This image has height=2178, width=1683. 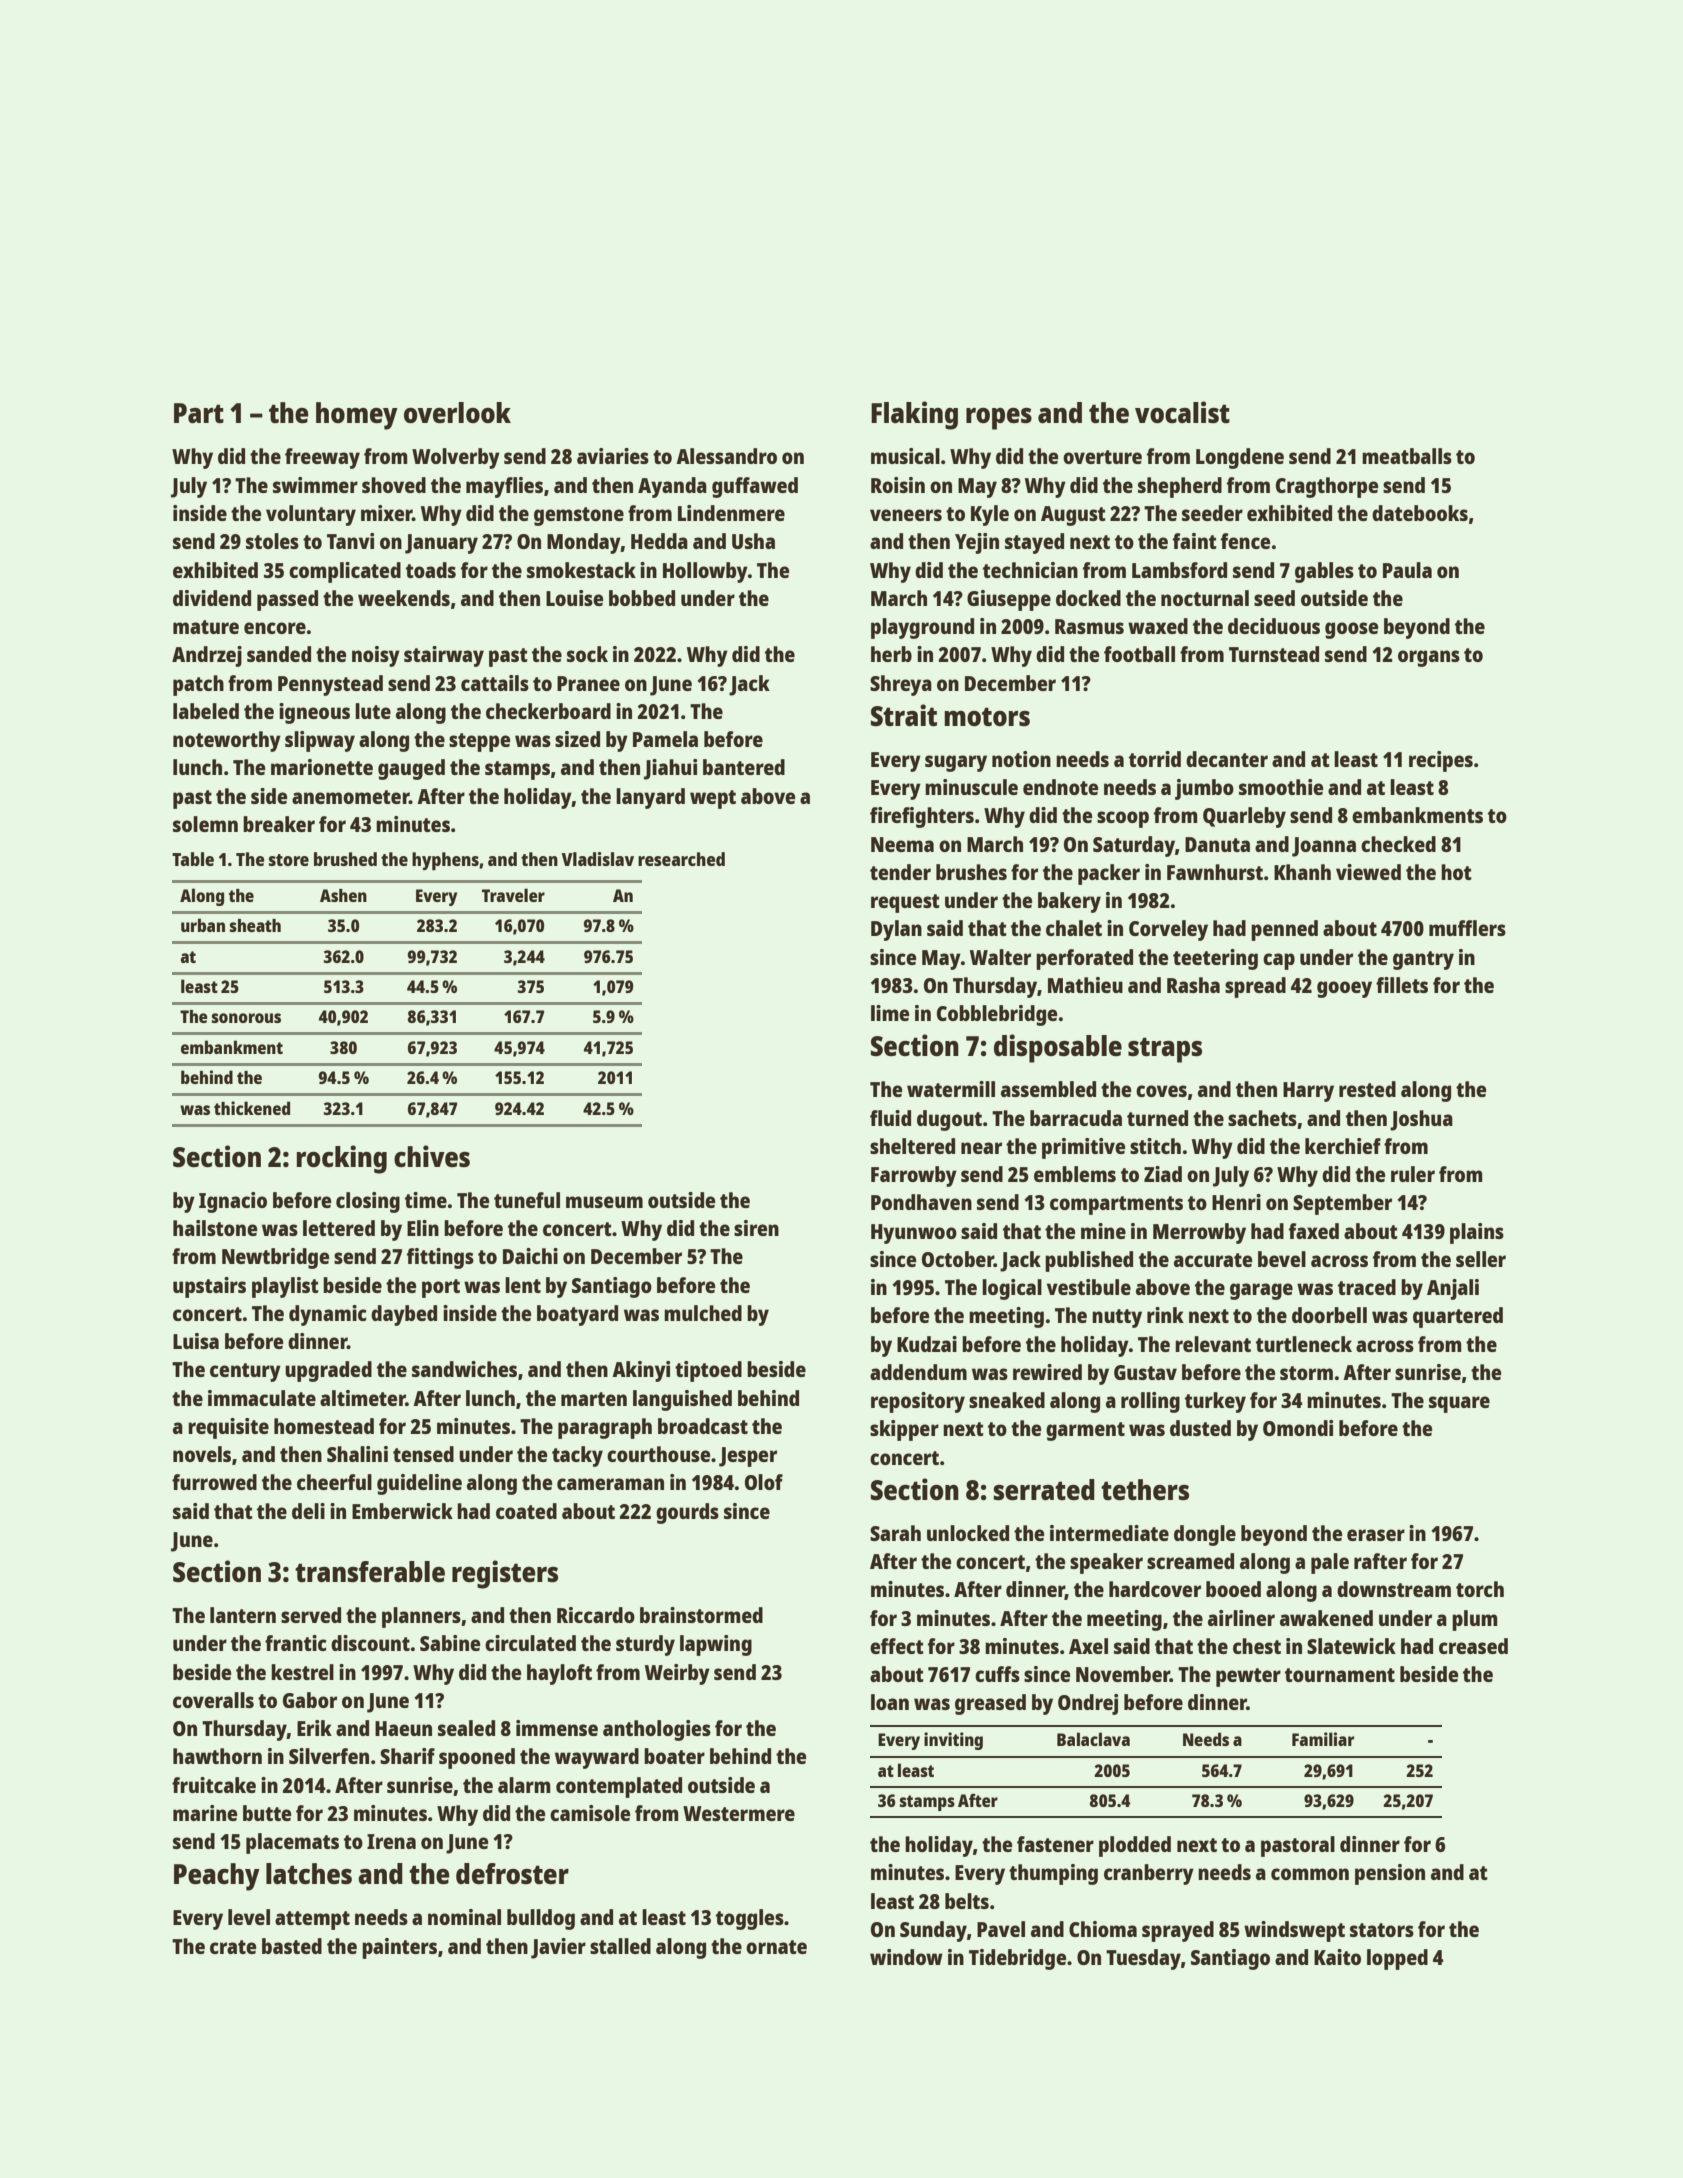 What do you see at coordinates (890, 1013) in the image?
I see `lime` at bounding box center [890, 1013].
